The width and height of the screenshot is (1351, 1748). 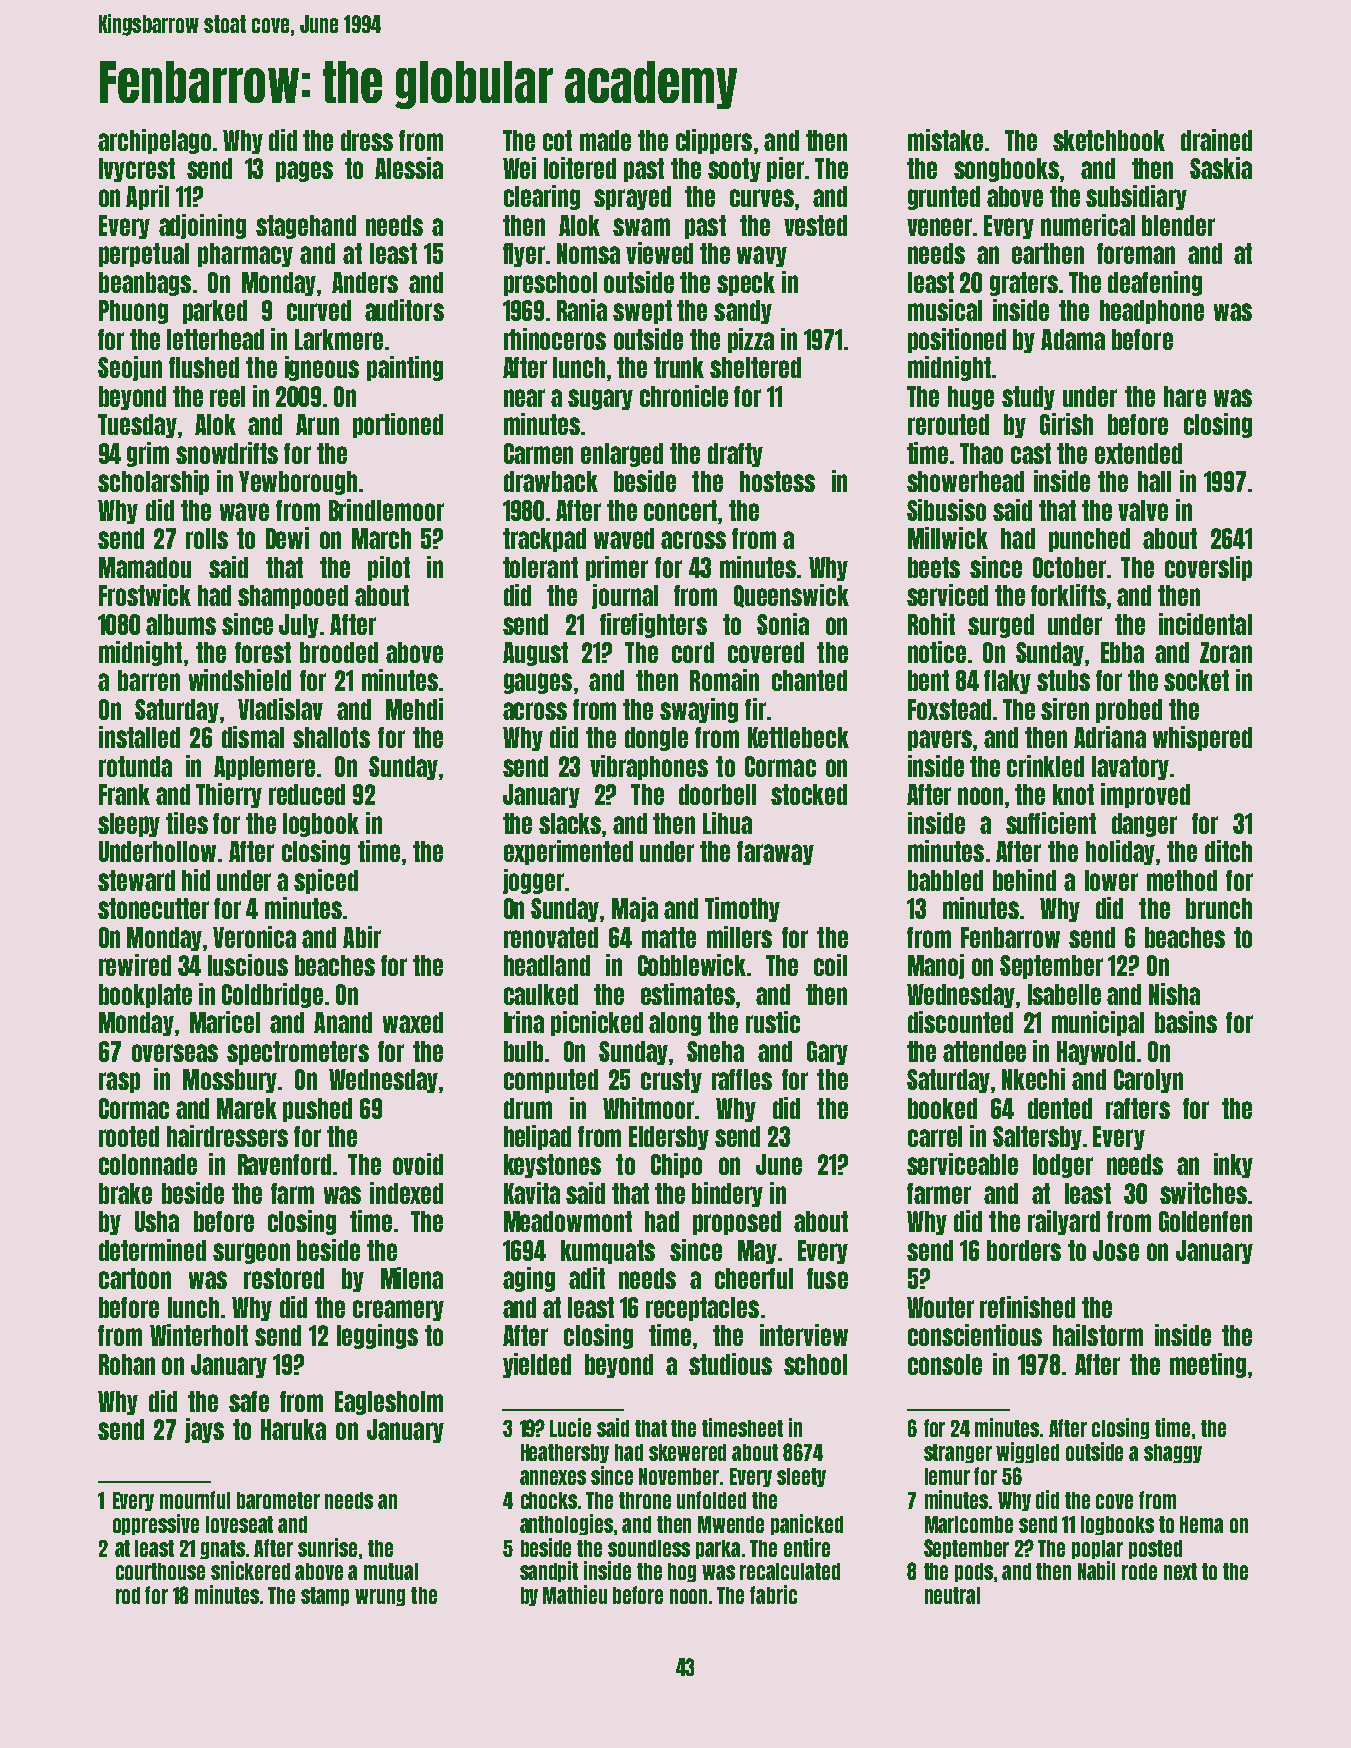 I want to click on archipelago, so click(x=154, y=141).
